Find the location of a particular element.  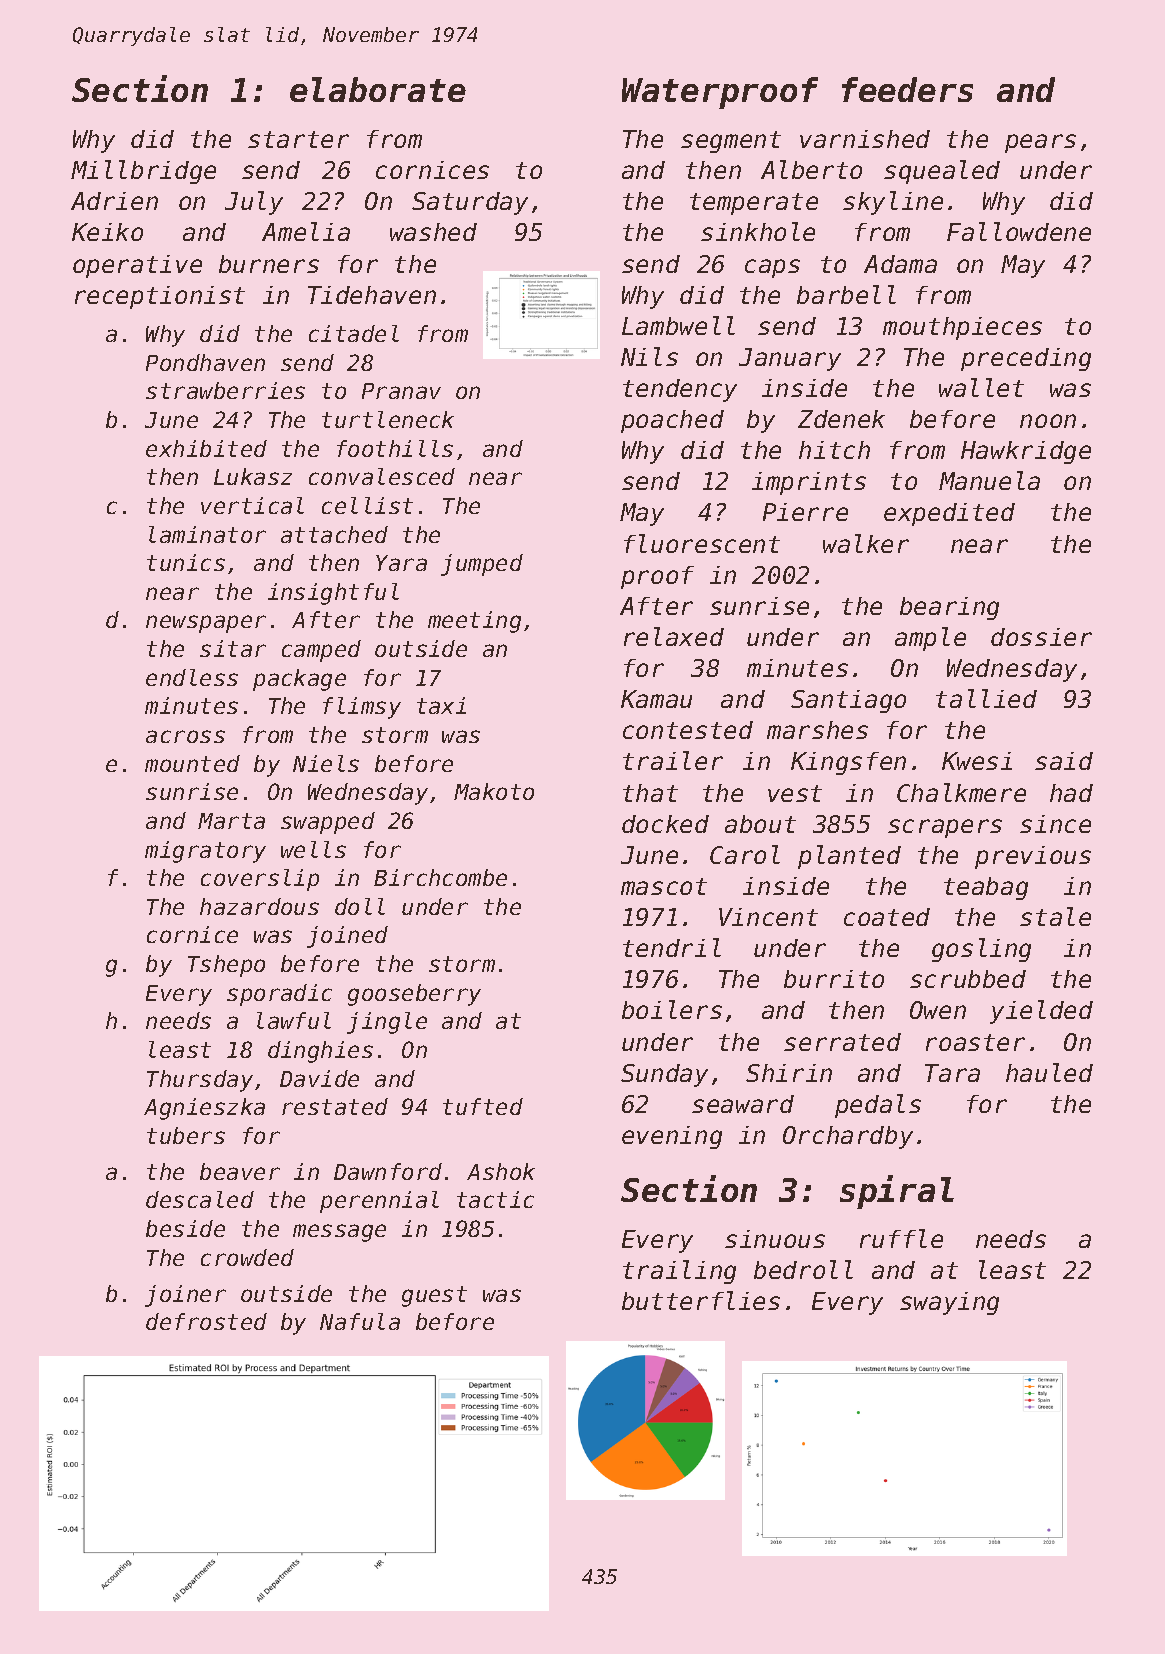

tendril is located at coordinates (672, 947).
